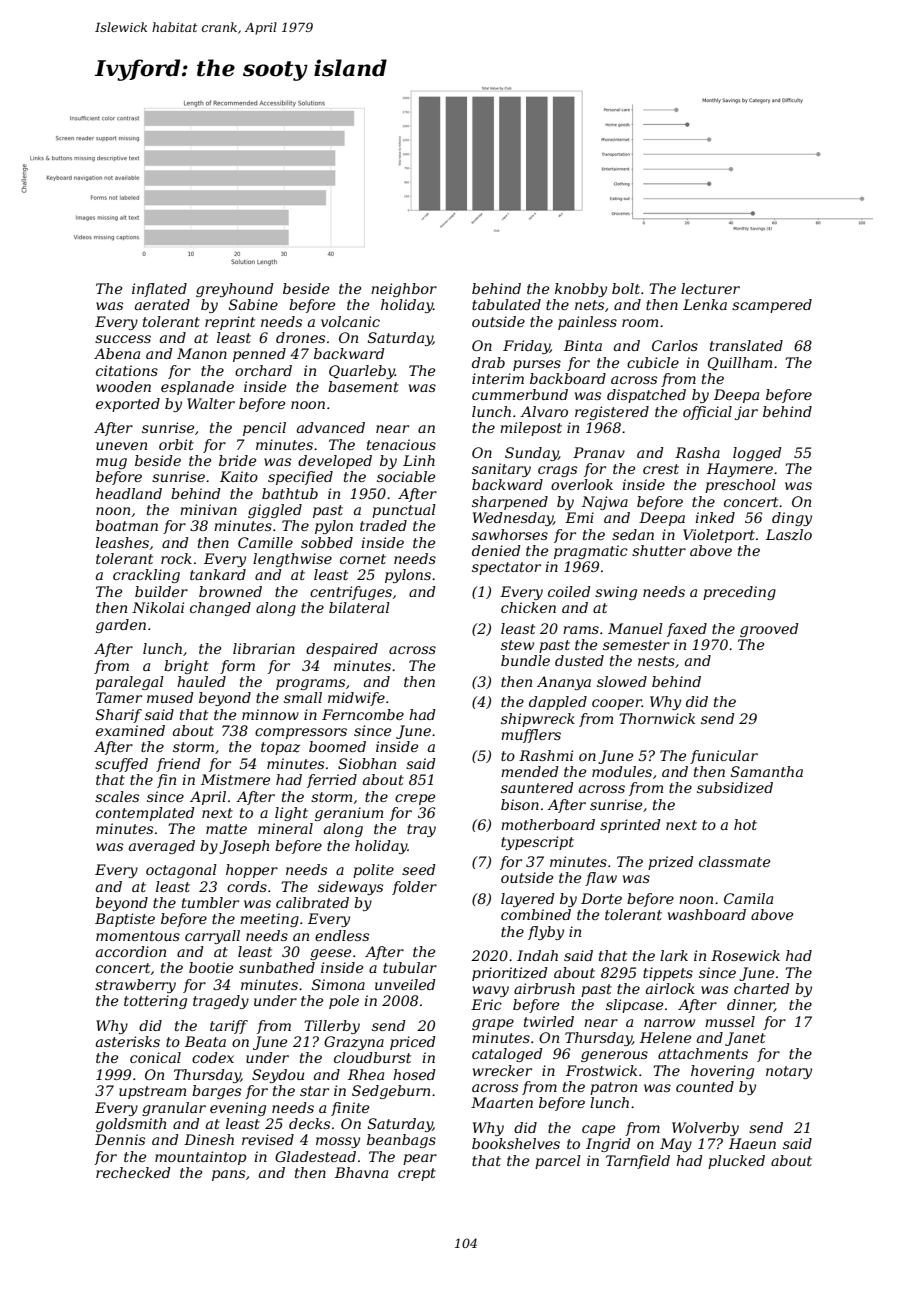  What do you see at coordinates (707, 914) in the screenshot?
I see `washboard` at bounding box center [707, 914].
